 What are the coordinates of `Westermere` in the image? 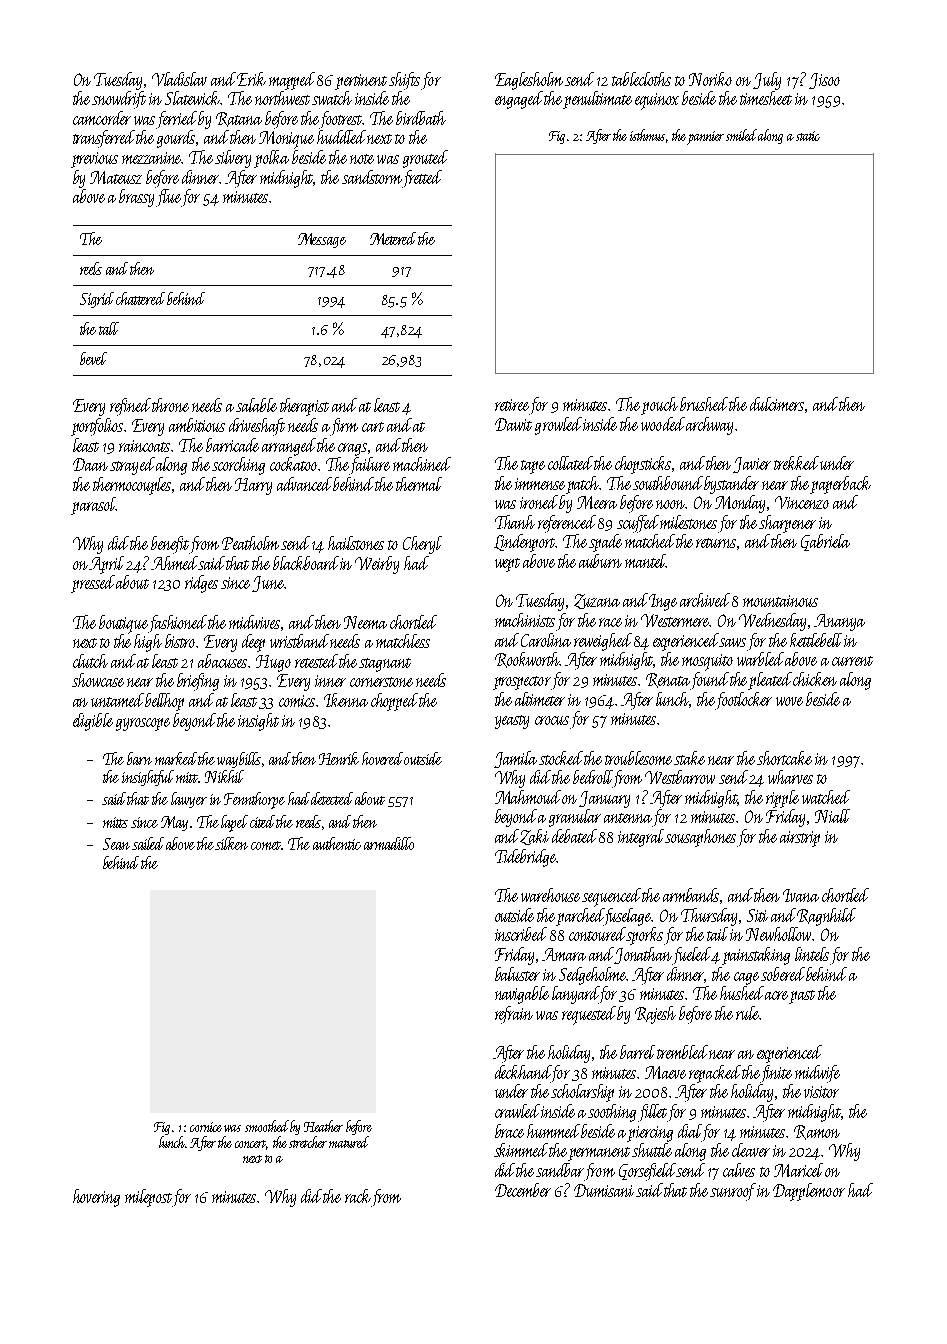 It's located at (675, 620).
